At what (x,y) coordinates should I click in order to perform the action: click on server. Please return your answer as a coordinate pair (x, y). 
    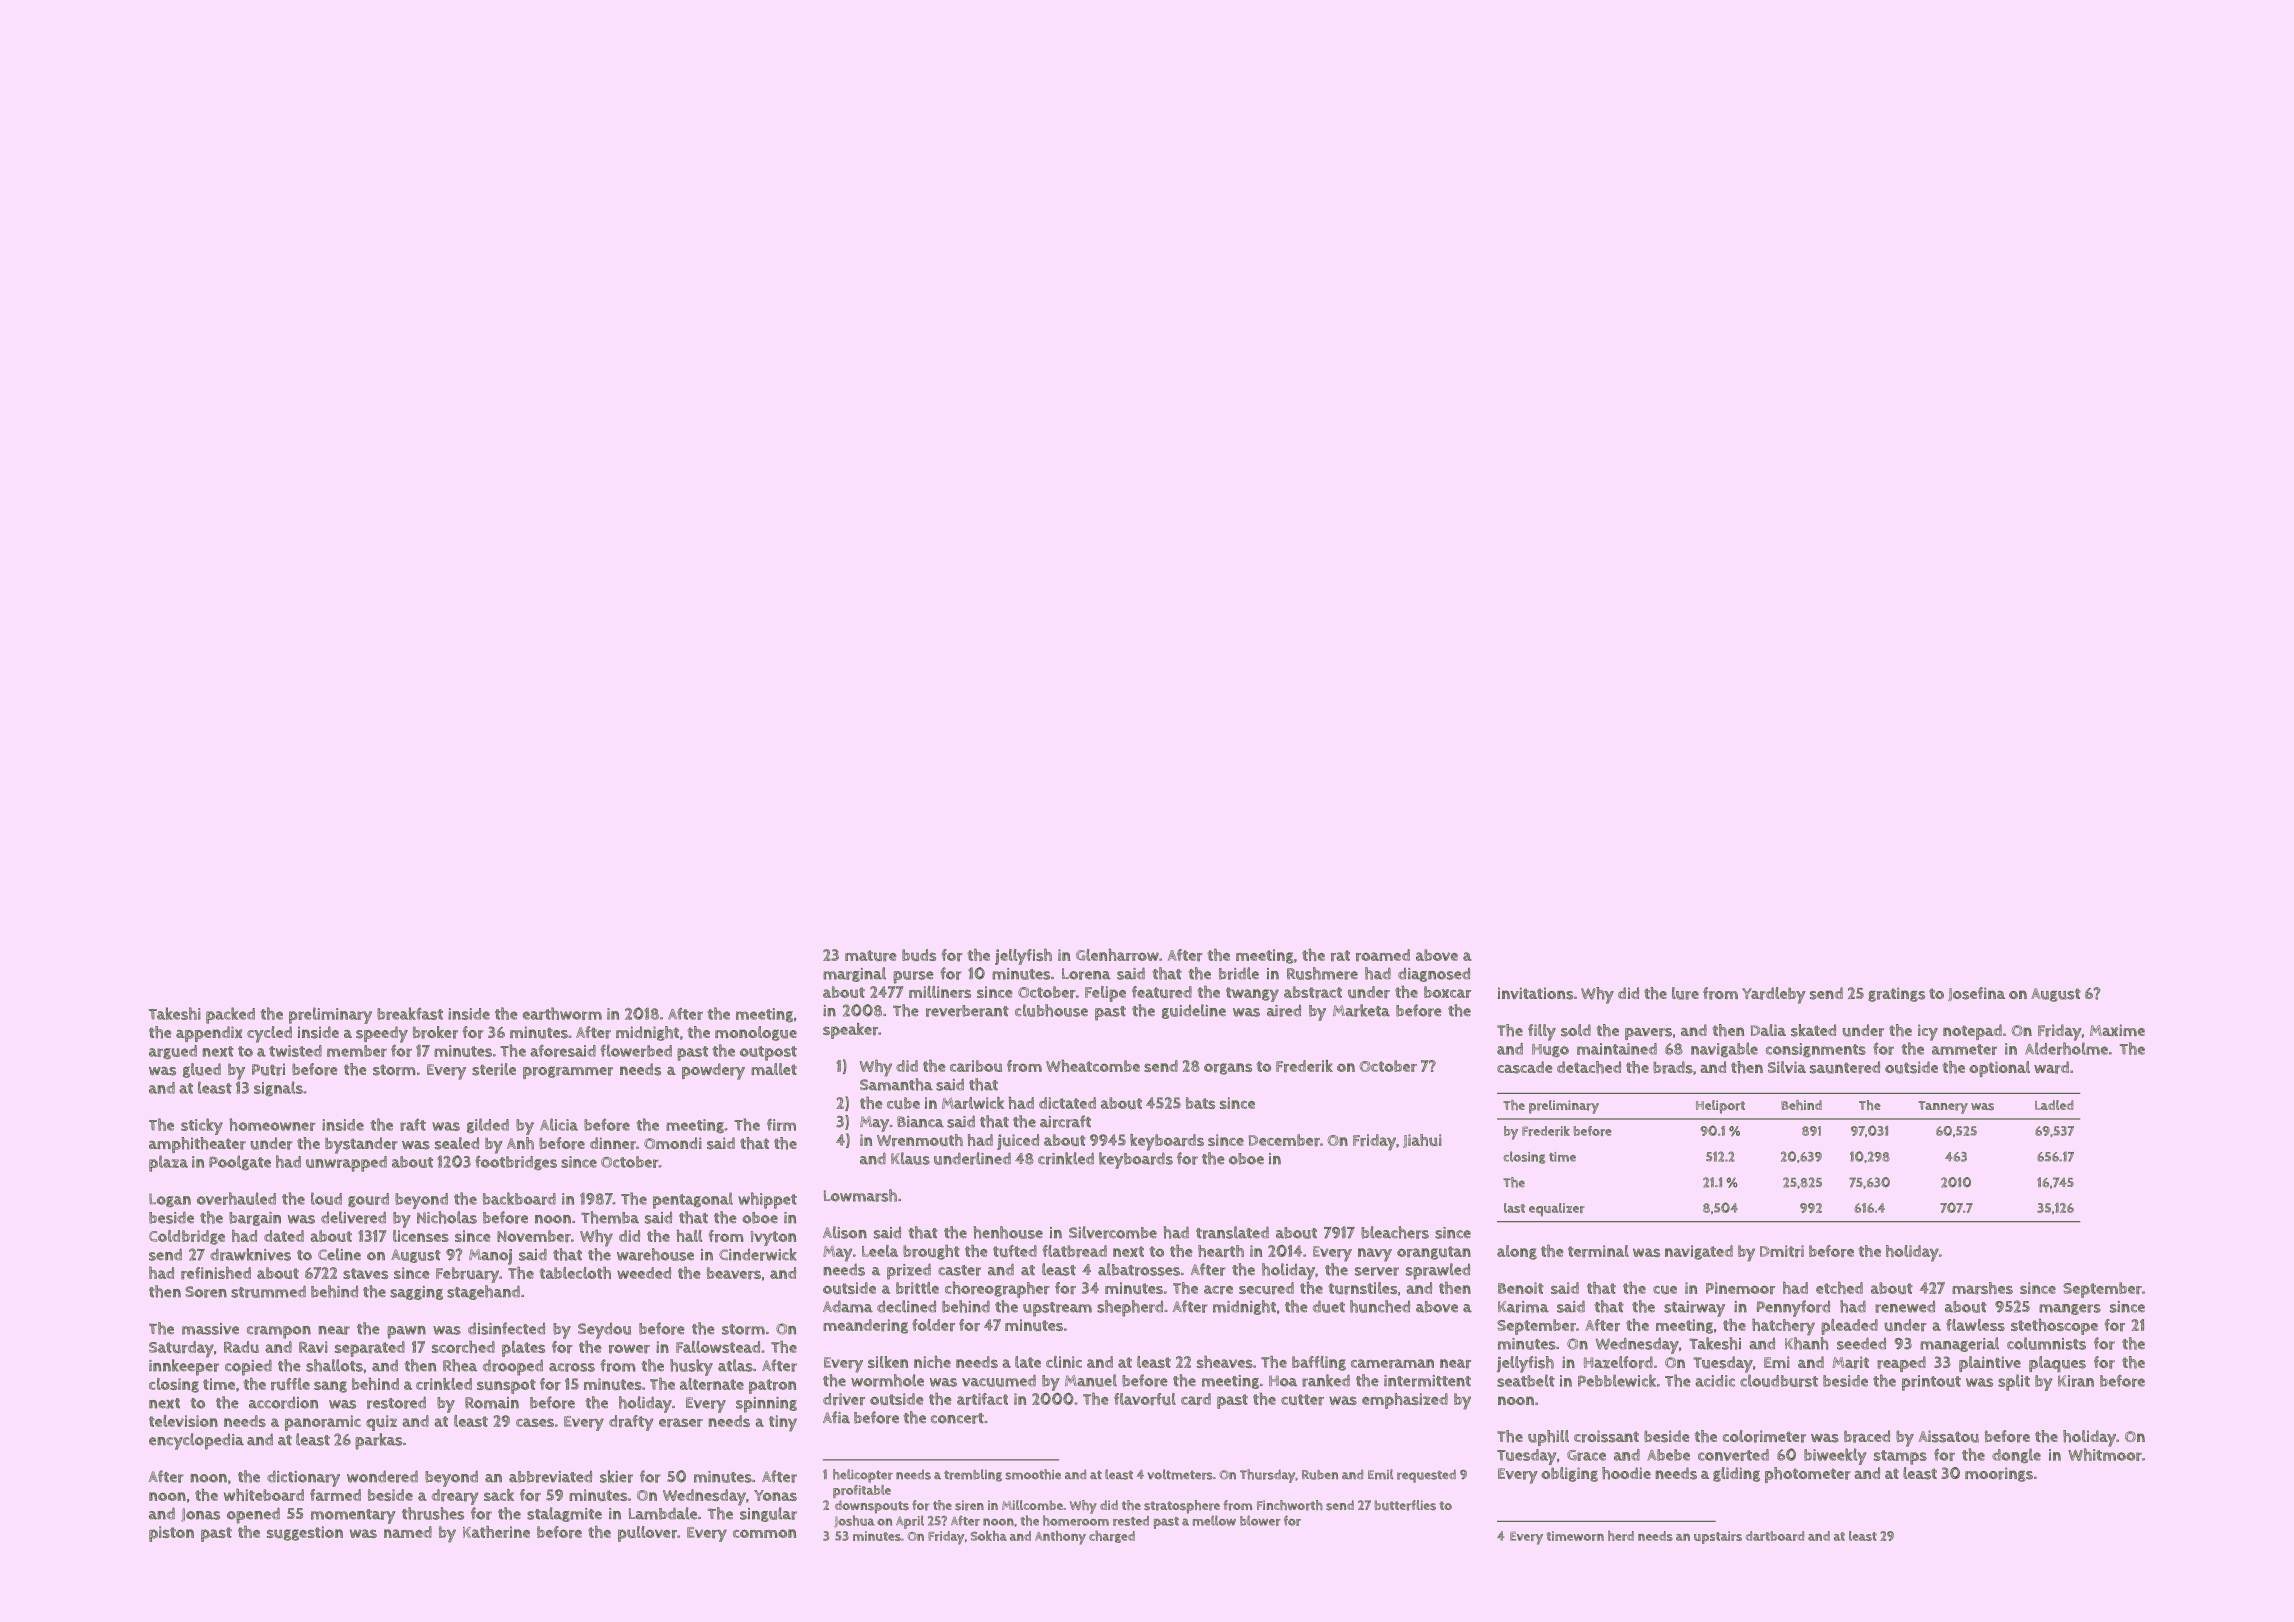
    Looking at the image, I should click on (1377, 1271).
